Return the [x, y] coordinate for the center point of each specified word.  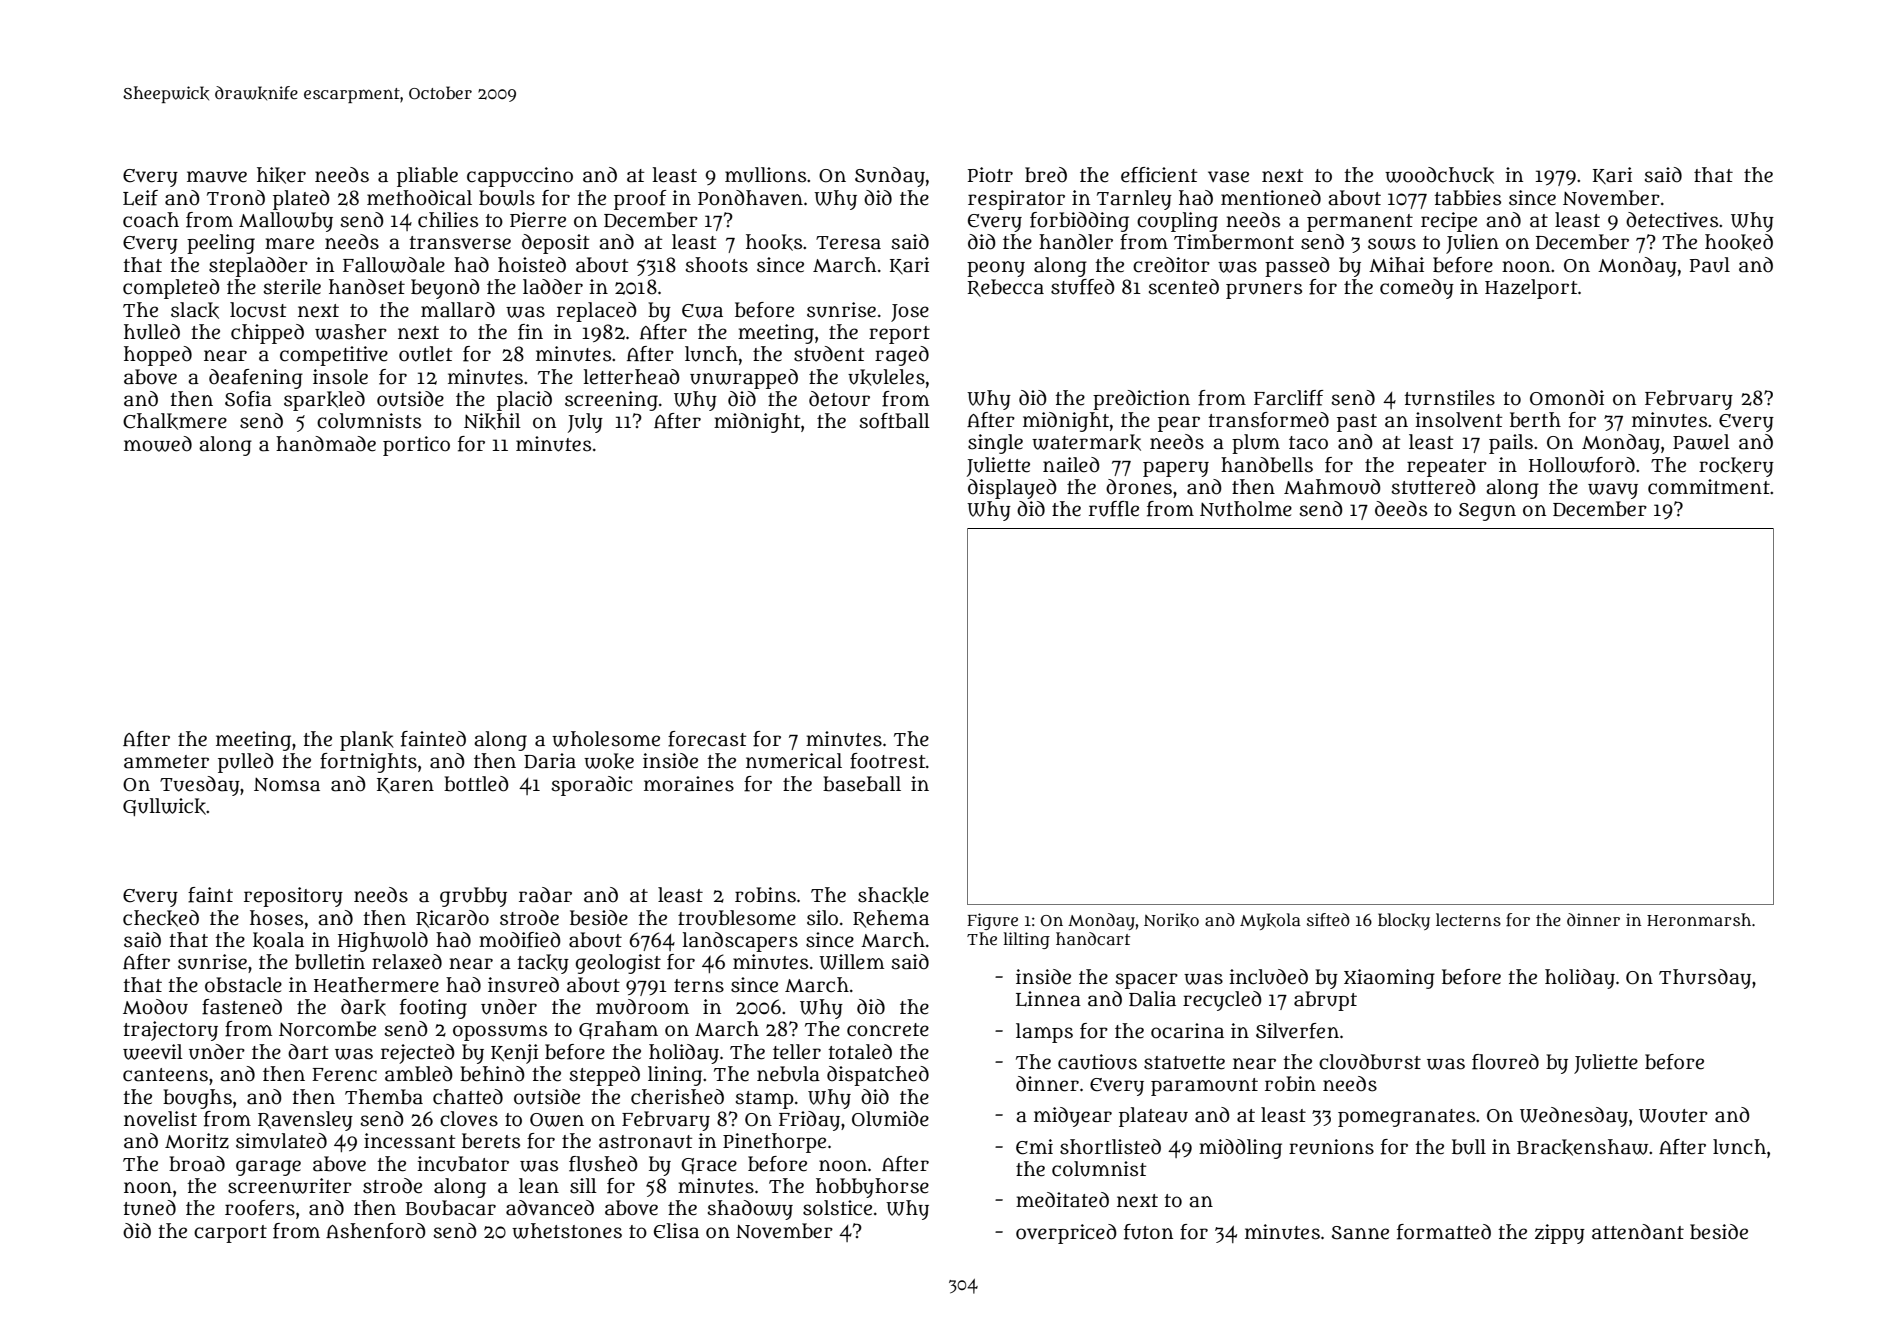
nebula [788, 1074]
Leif [140, 198]
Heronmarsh [1699, 919]
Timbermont [1234, 242]
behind [492, 1074]
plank [367, 741]
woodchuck [1439, 175]
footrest [888, 761]
